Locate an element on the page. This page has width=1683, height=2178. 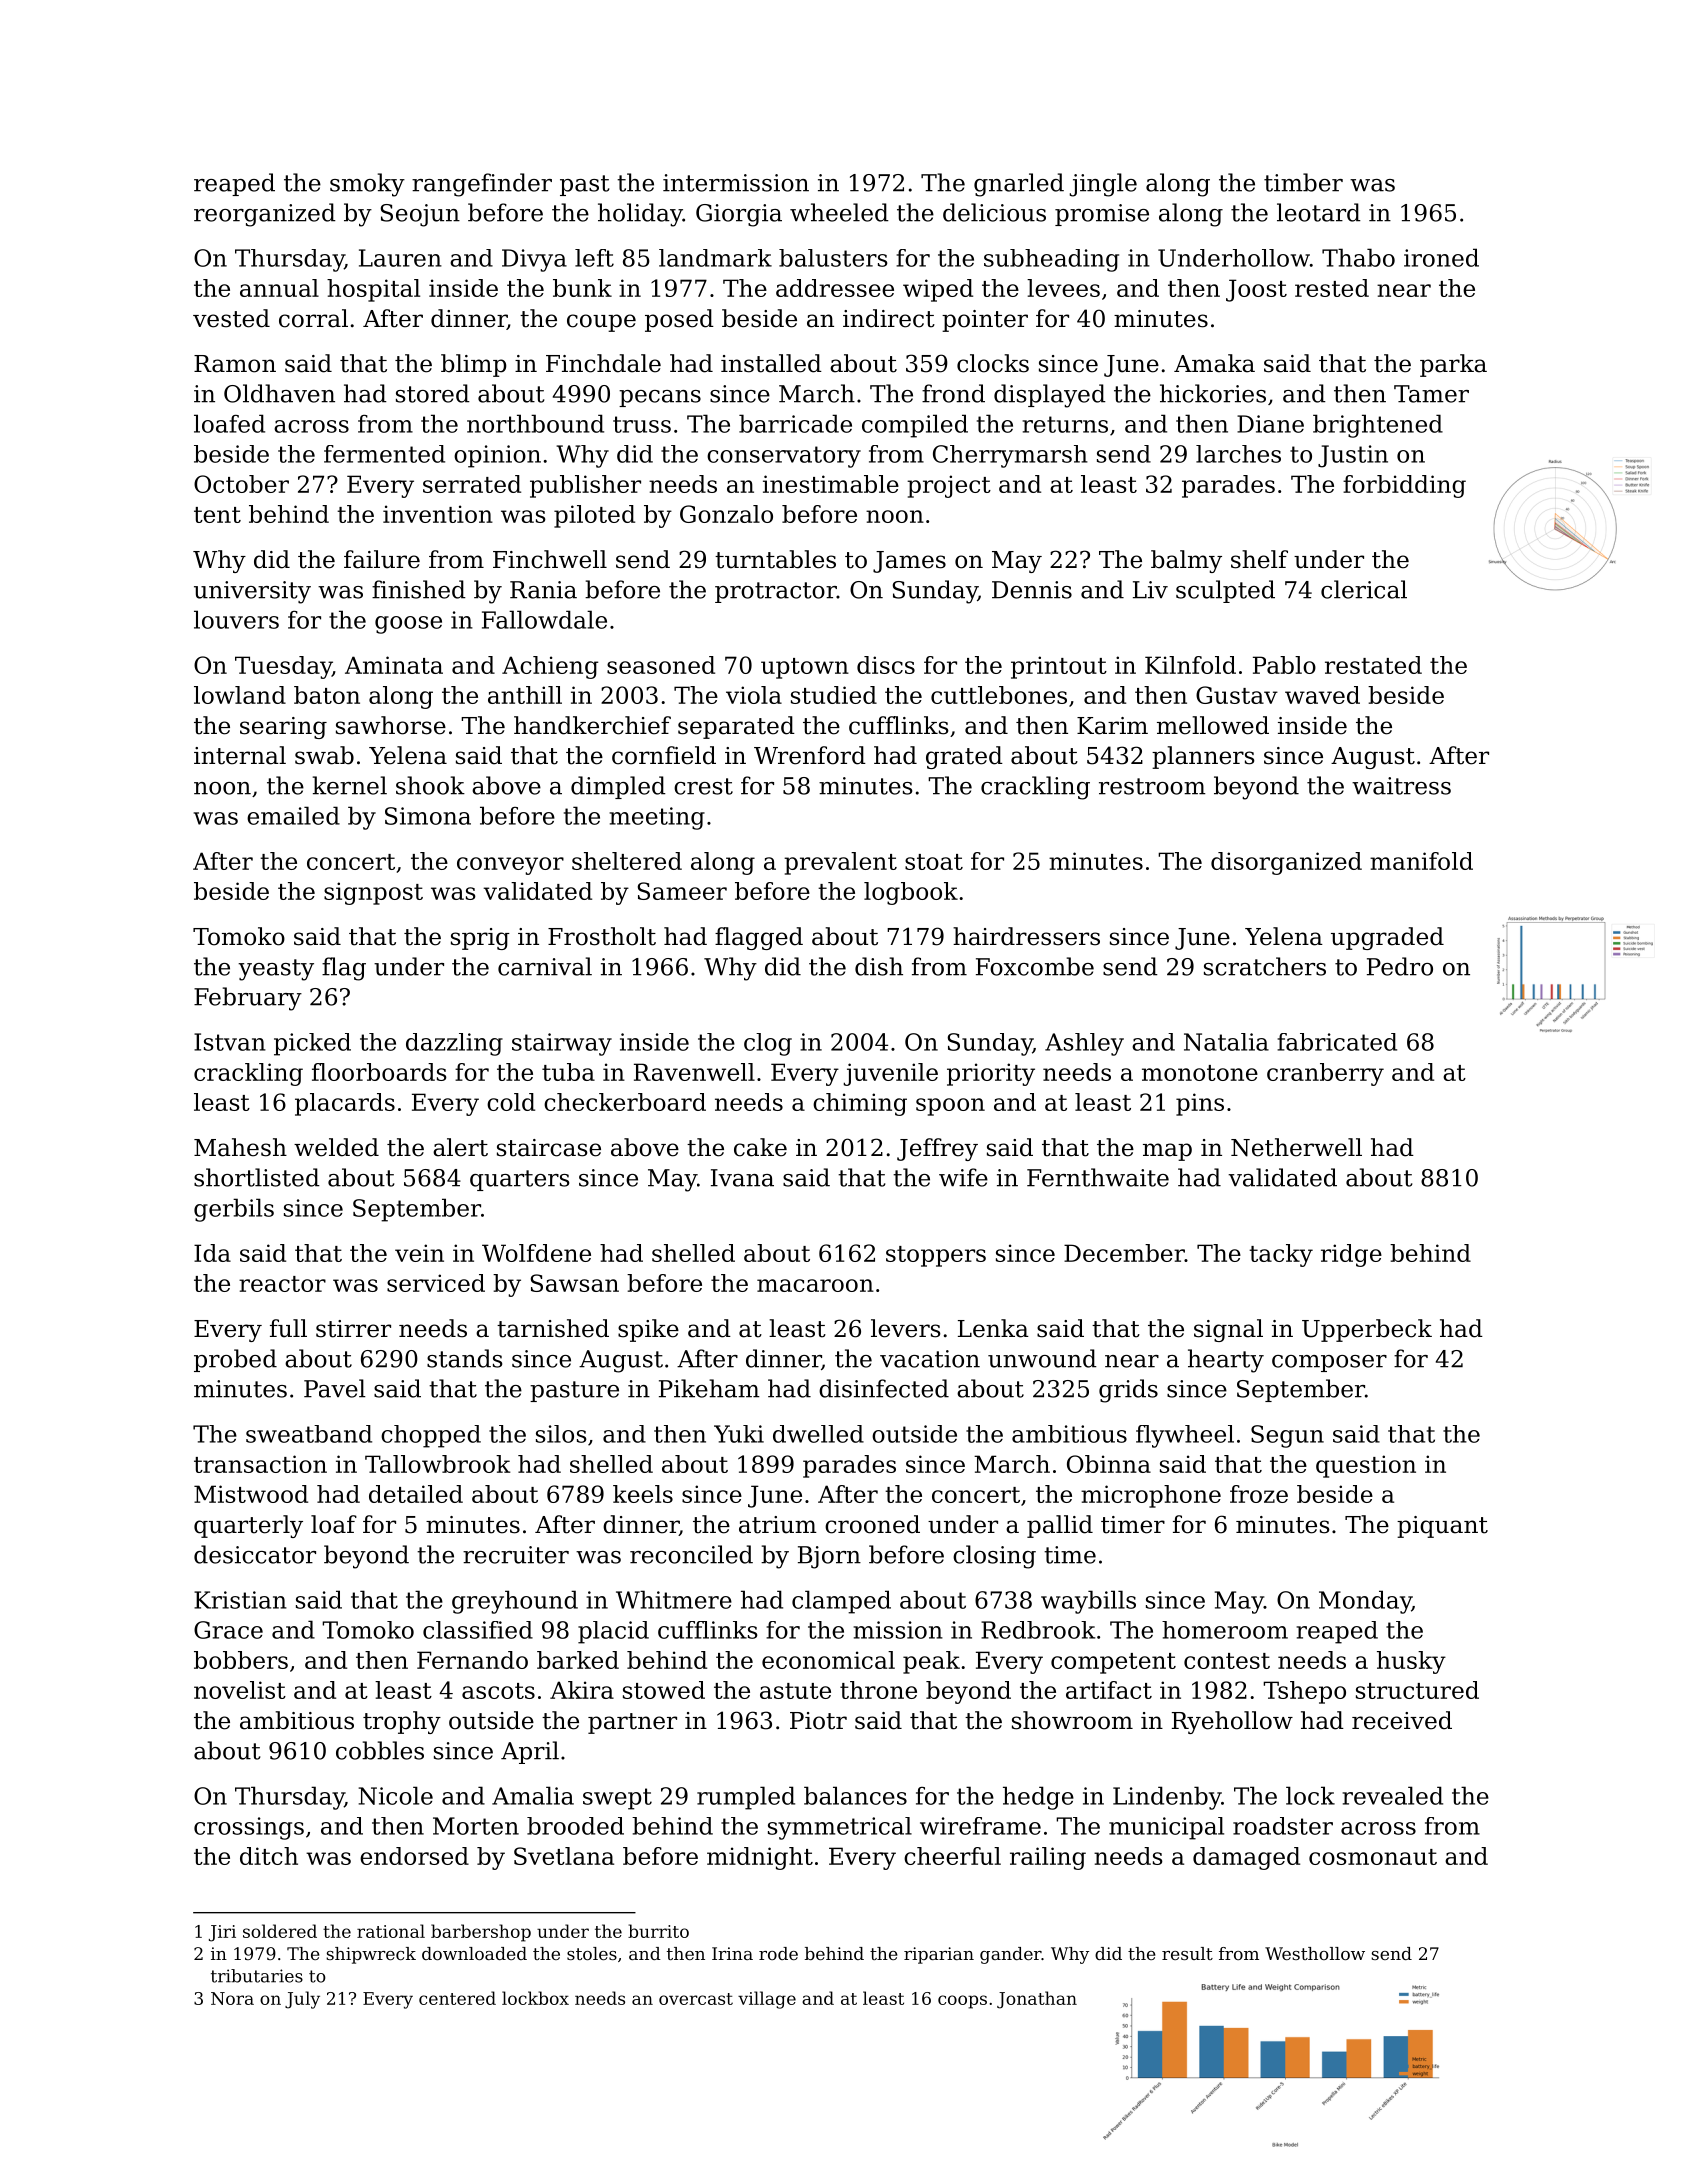
Ramon is located at coordinates (235, 364).
